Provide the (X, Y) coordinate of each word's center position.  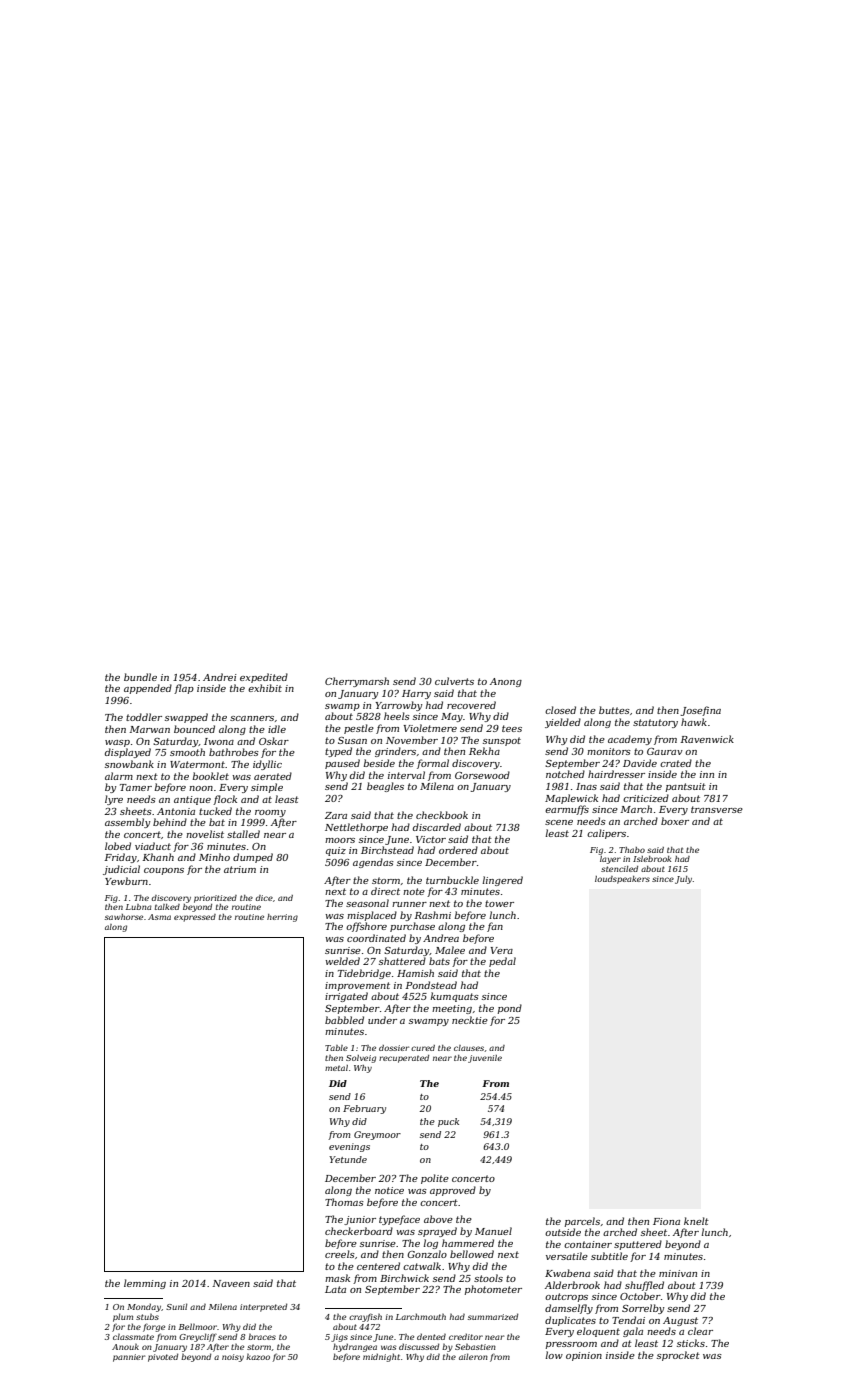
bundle (140, 677)
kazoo (258, 1357)
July (683, 880)
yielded (563, 723)
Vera (502, 950)
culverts (454, 681)
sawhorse (124, 917)
